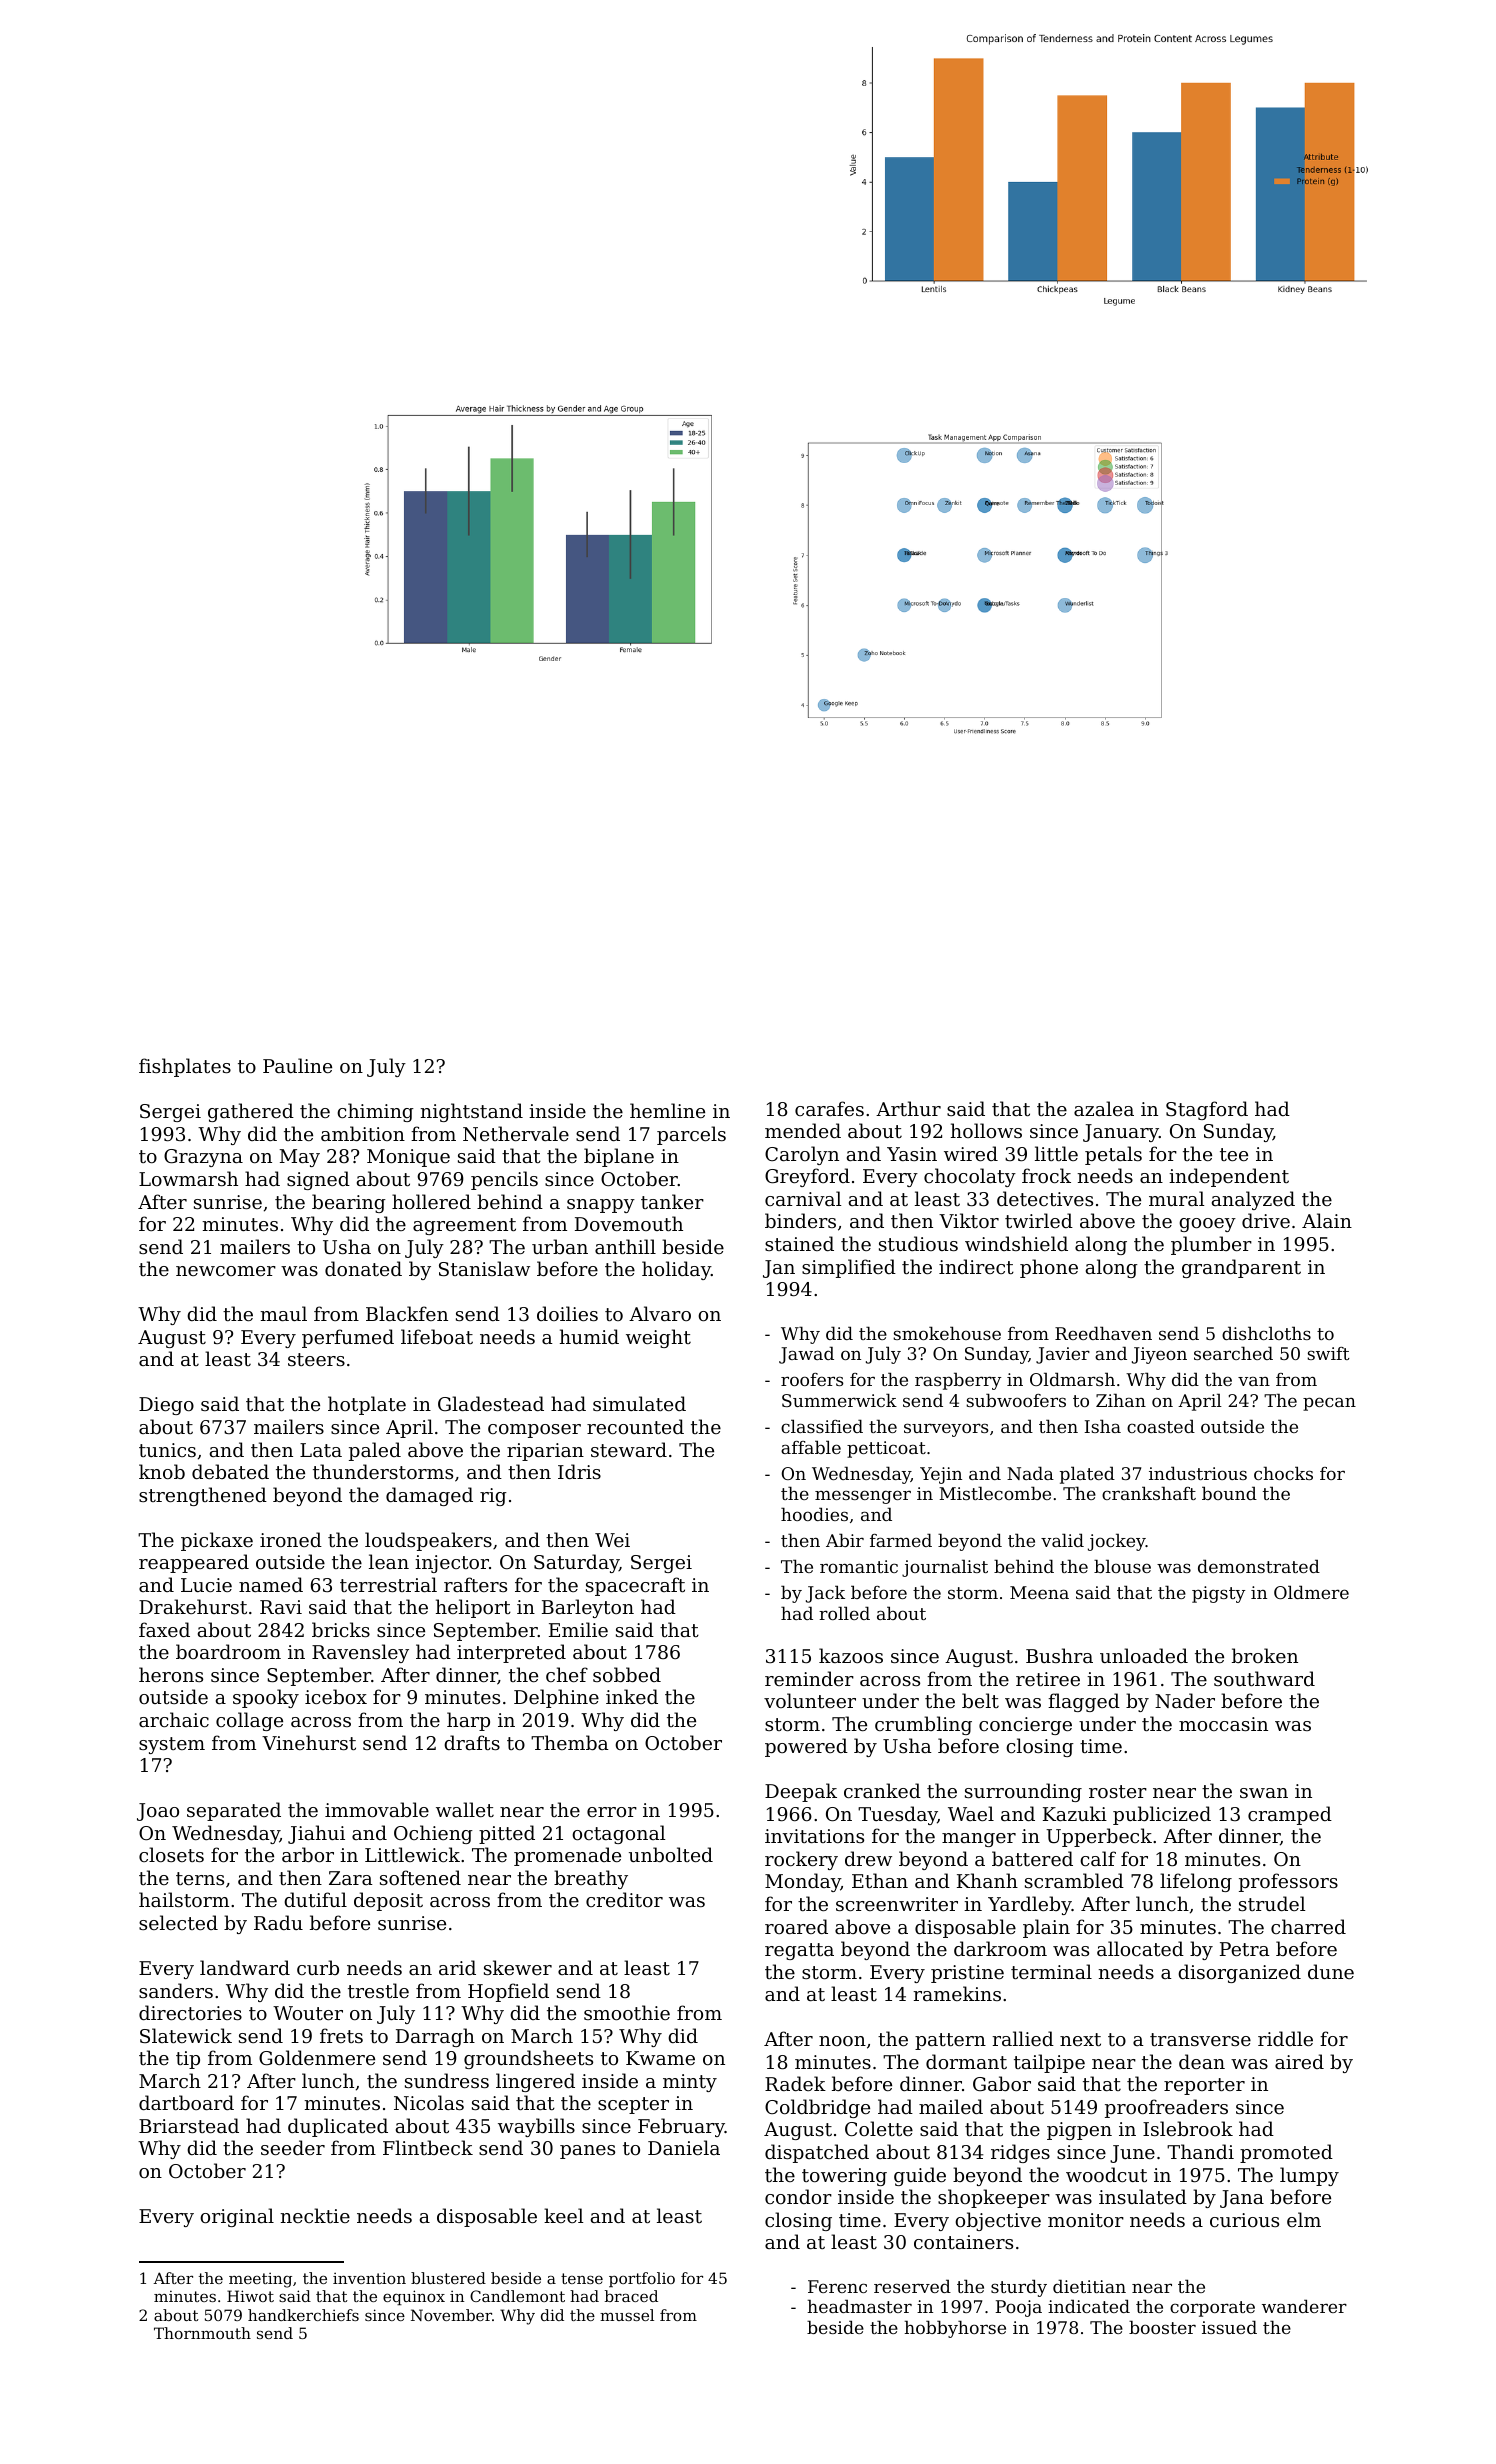  Describe the element at coordinates (309, 1742) in the screenshot. I see `Vinehurst` at that location.
